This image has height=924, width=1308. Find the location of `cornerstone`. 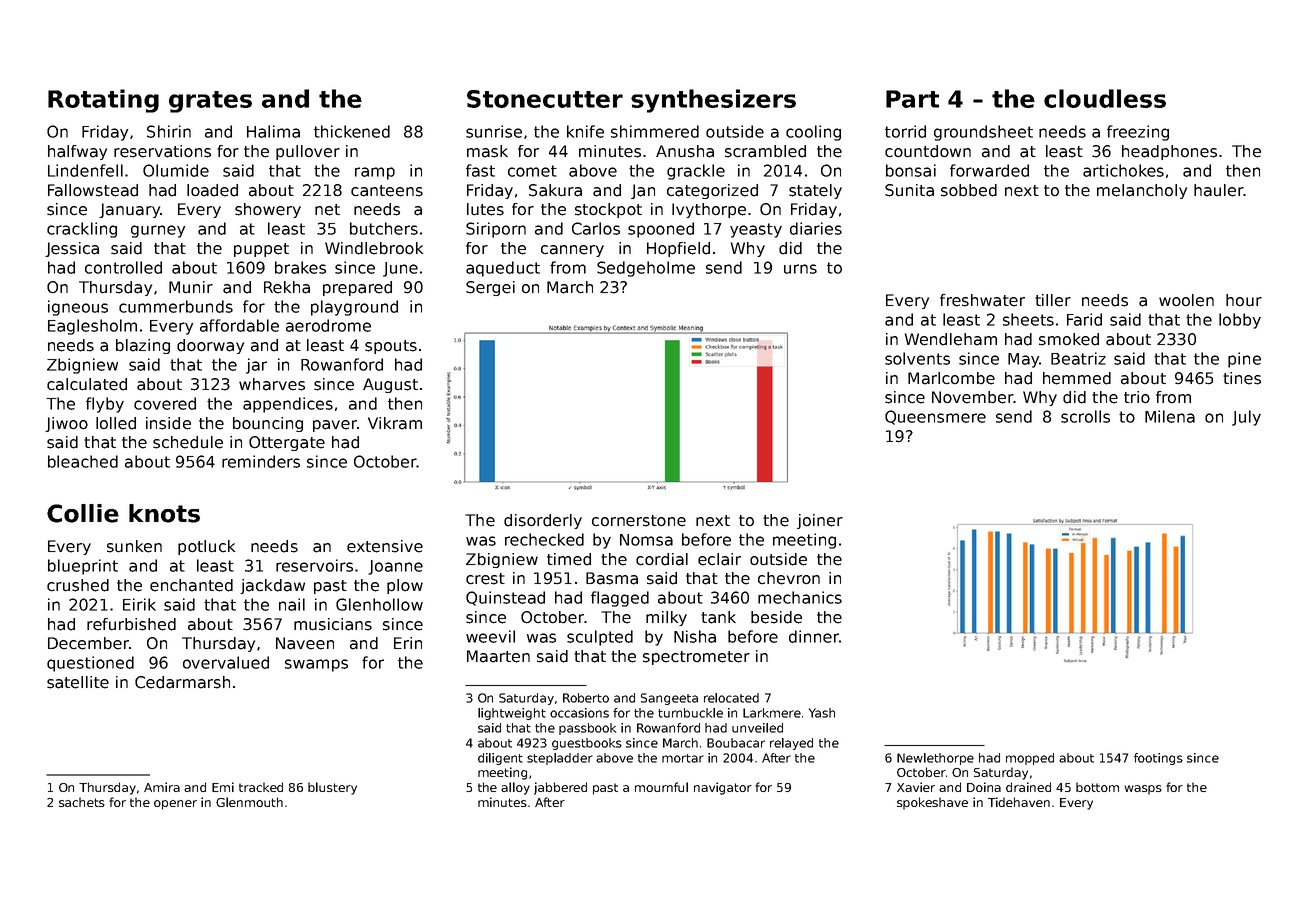

cornerstone is located at coordinates (639, 521).
